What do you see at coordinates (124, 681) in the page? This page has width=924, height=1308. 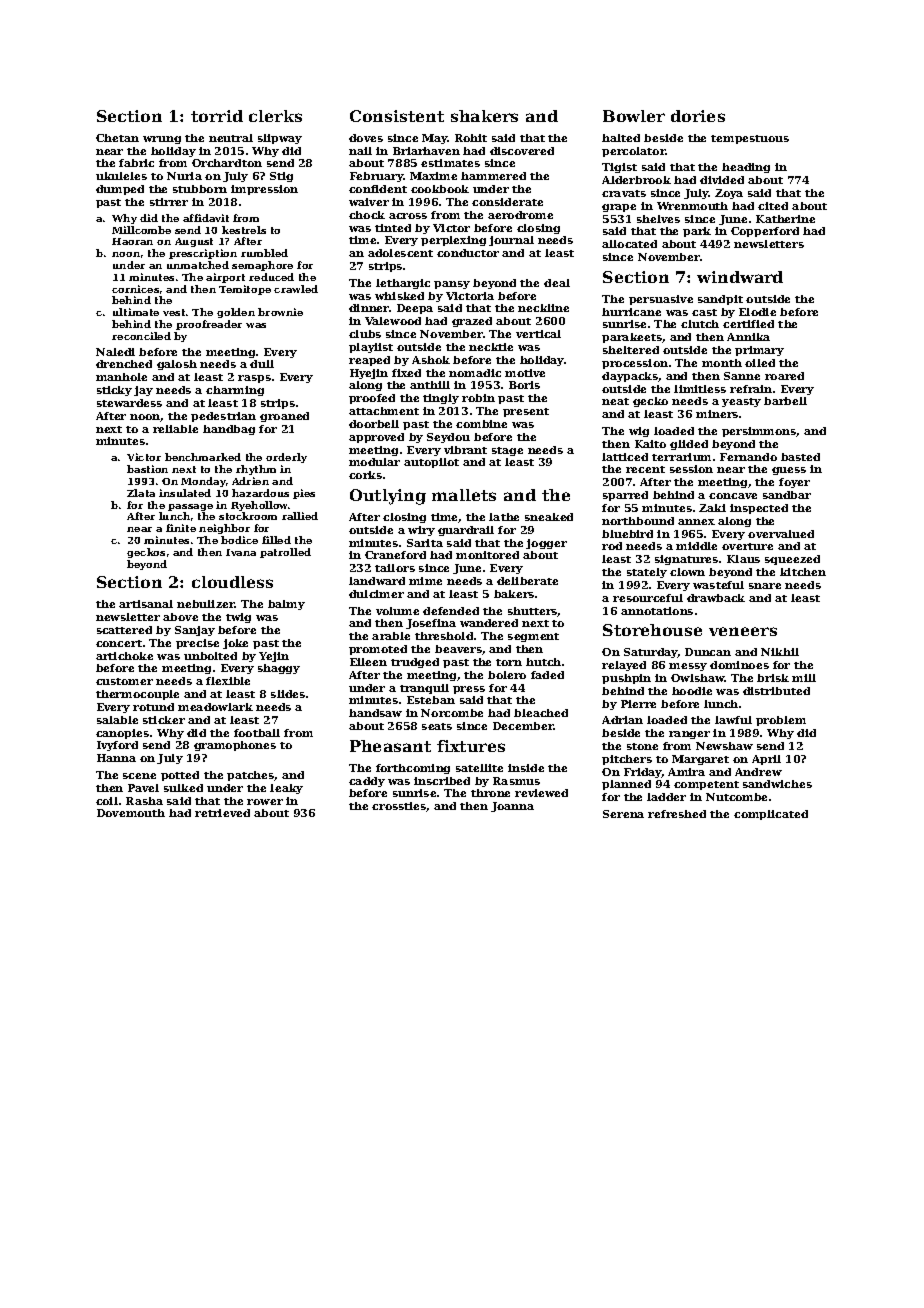 I see `customer` at bounding box center [124, 681].
